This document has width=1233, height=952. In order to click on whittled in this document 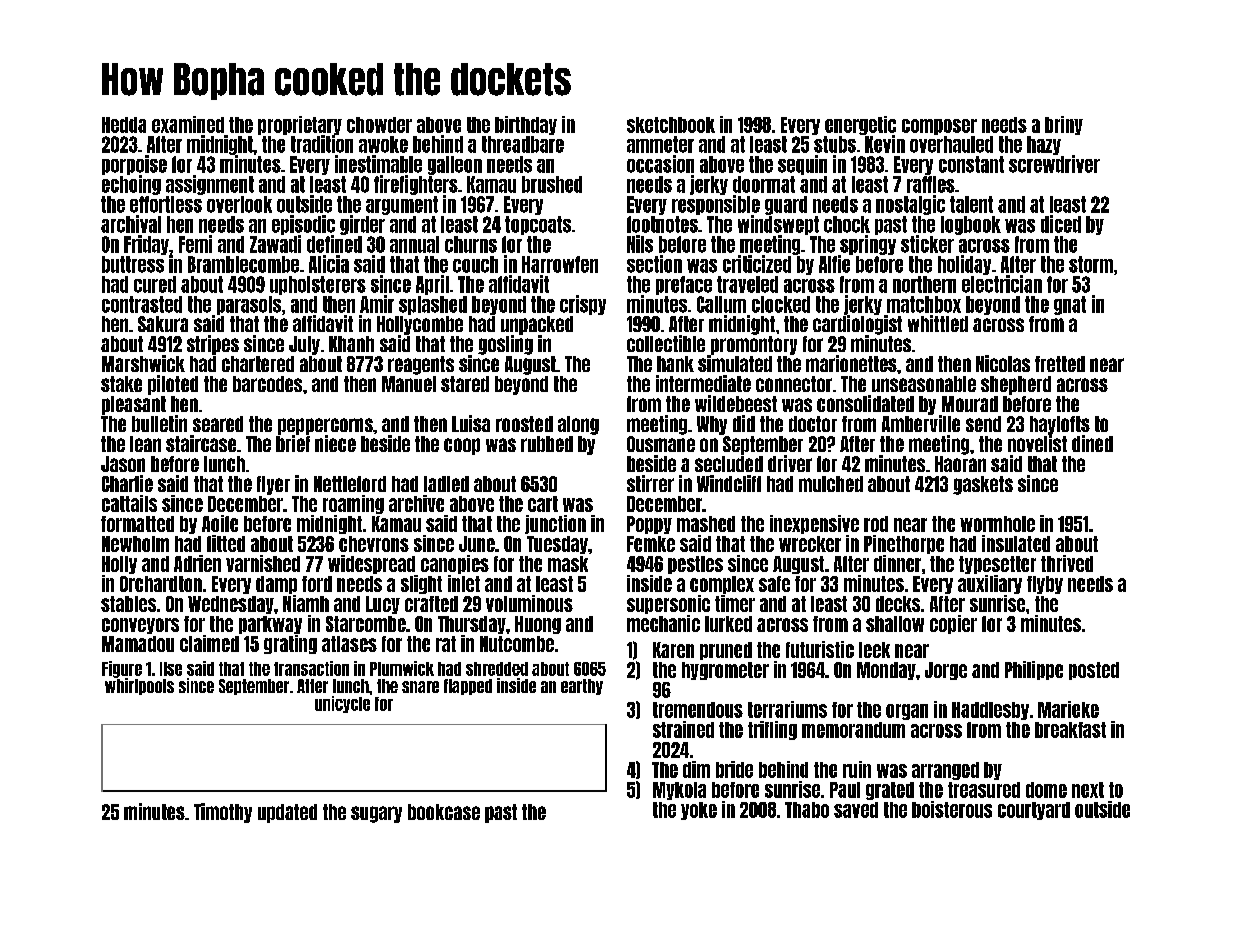, I will do `click(938, 323)`.
